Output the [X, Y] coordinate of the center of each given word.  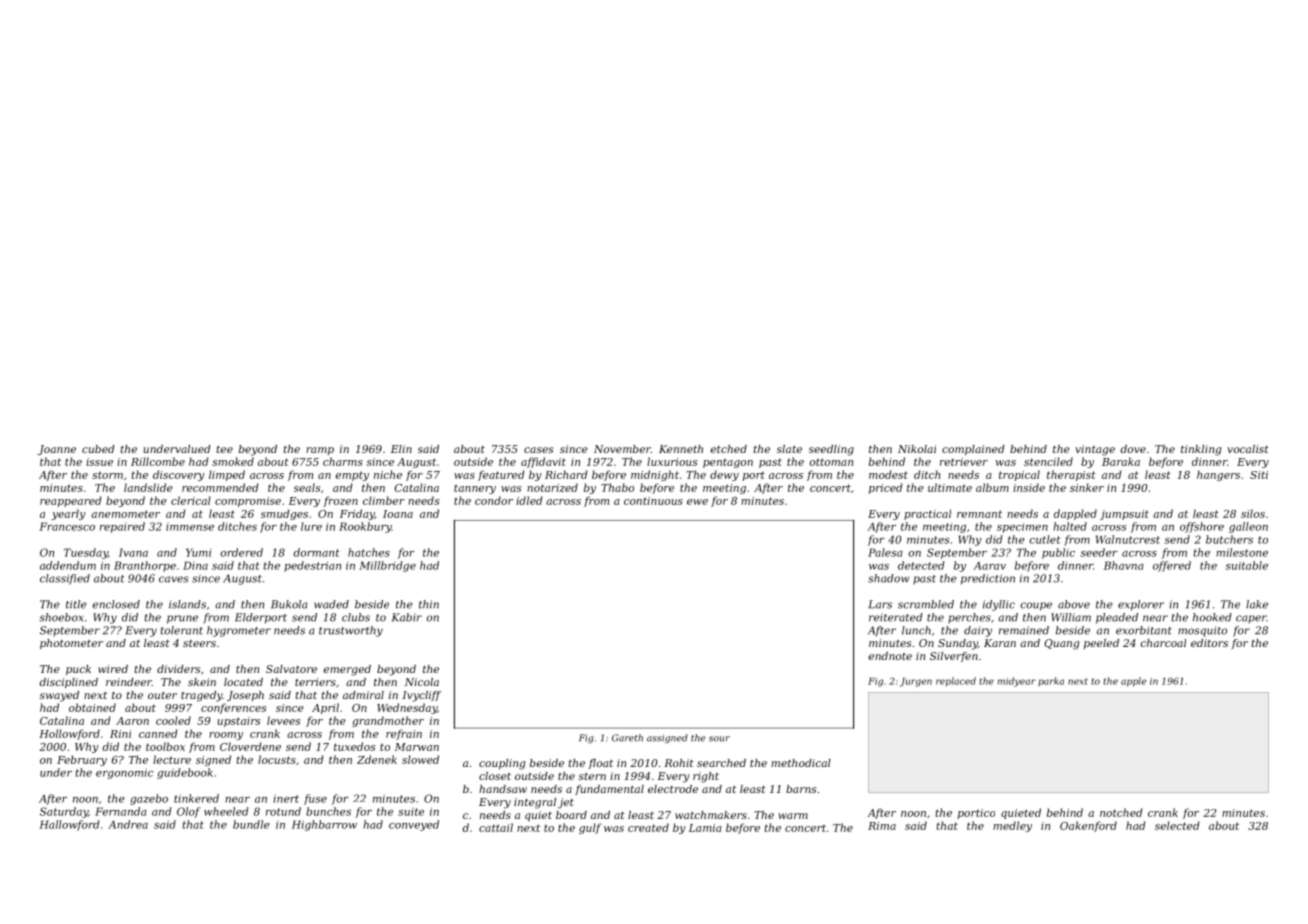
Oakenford [1088, 826]
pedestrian [312, 566]
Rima [882, 826]
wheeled [226, 811]
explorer [1141, 605]
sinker [1087, 487]
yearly [68, 514]
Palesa [885, 552]
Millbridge [387, 566]
